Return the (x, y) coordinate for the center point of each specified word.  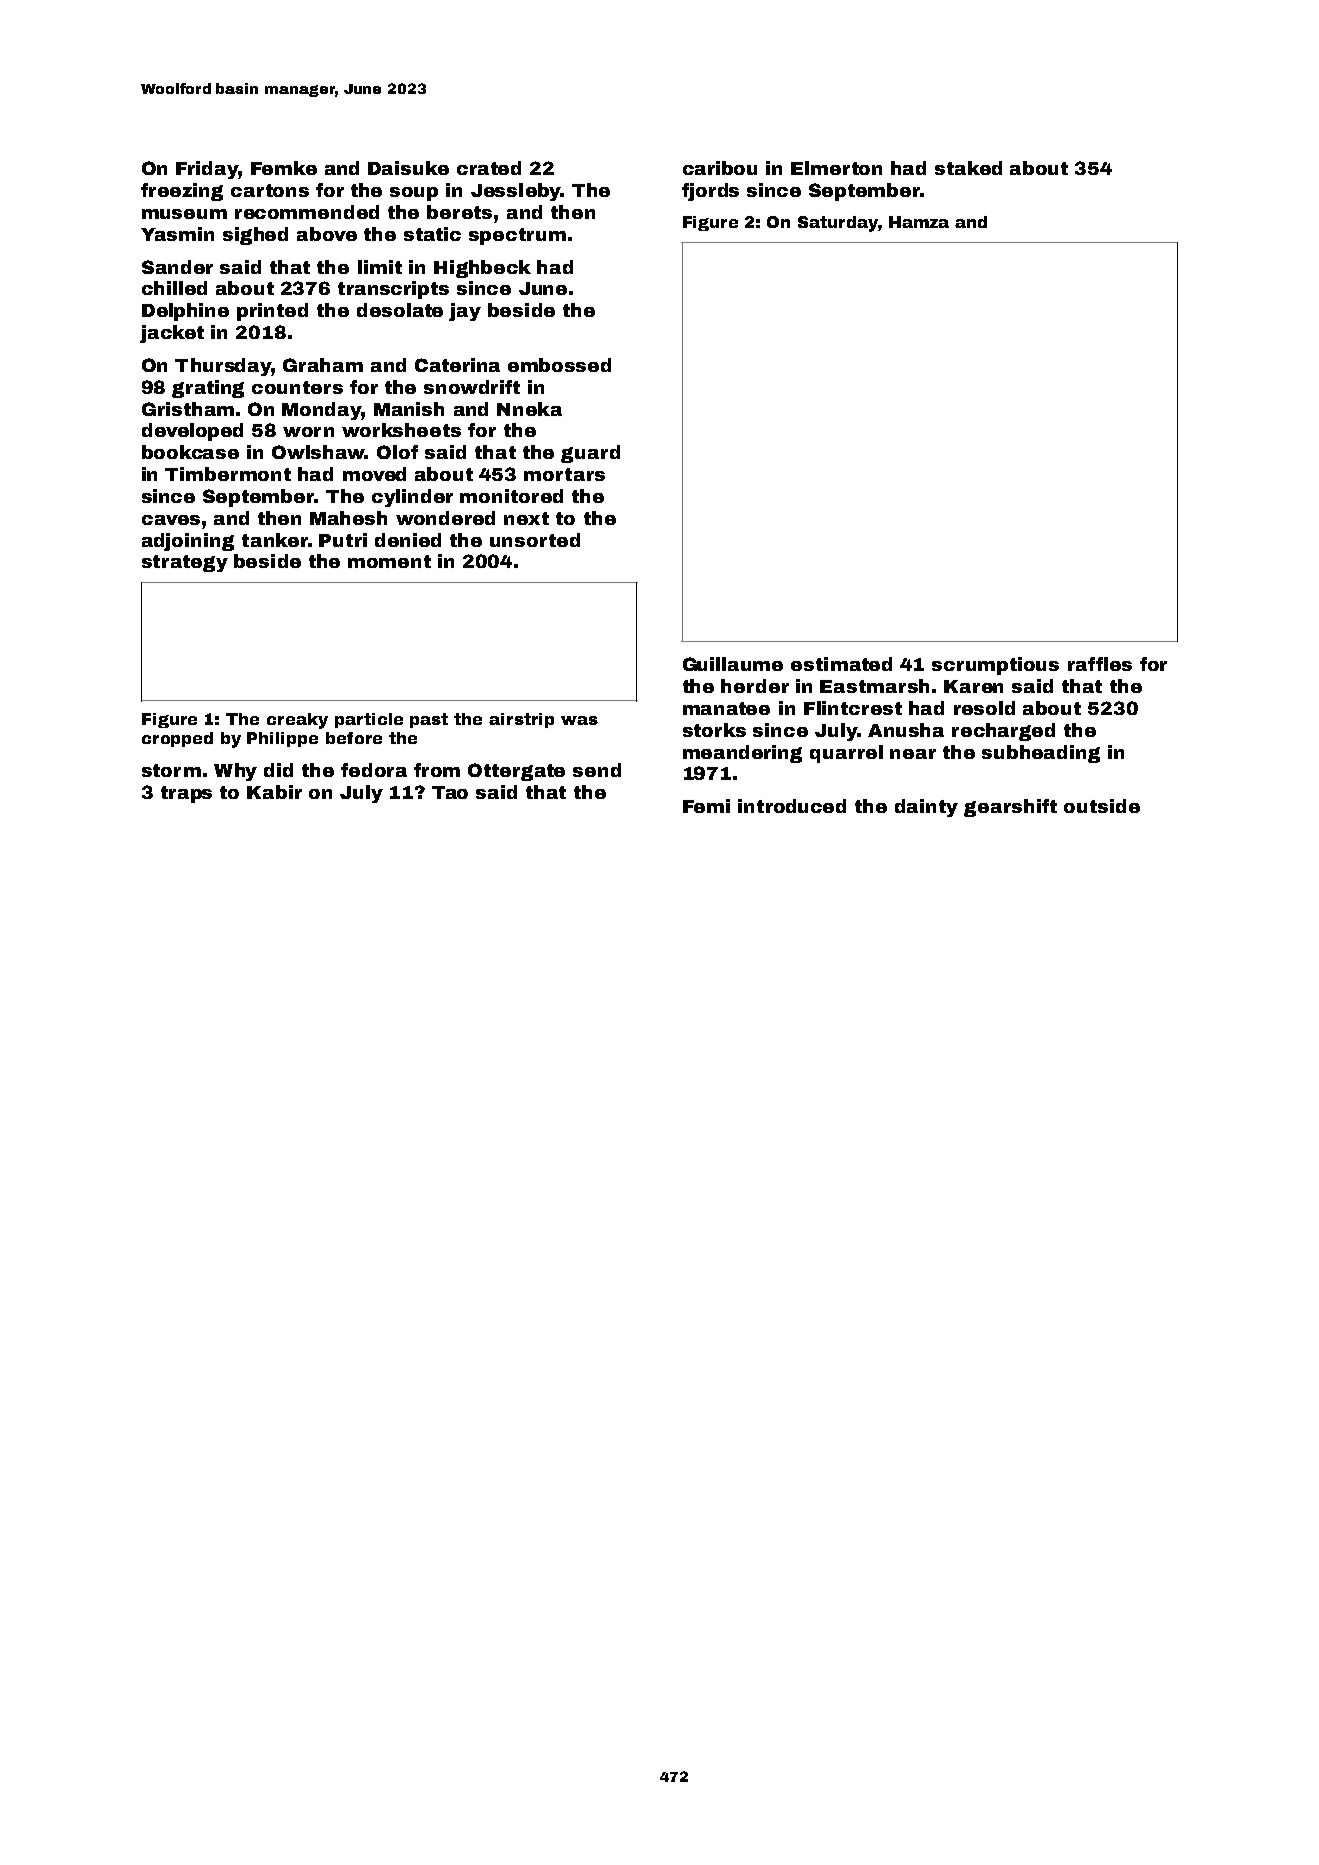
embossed (559, 365)
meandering (742, 754)
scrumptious (995, 666)
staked (968, 168)
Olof (397, 452)
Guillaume (733, 664)
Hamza (919, 222)
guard (590, 454)
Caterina (457, 365)
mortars (564, 474)
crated (489, 168)
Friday (207, 170)
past (429, 720)
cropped (177, 739)
